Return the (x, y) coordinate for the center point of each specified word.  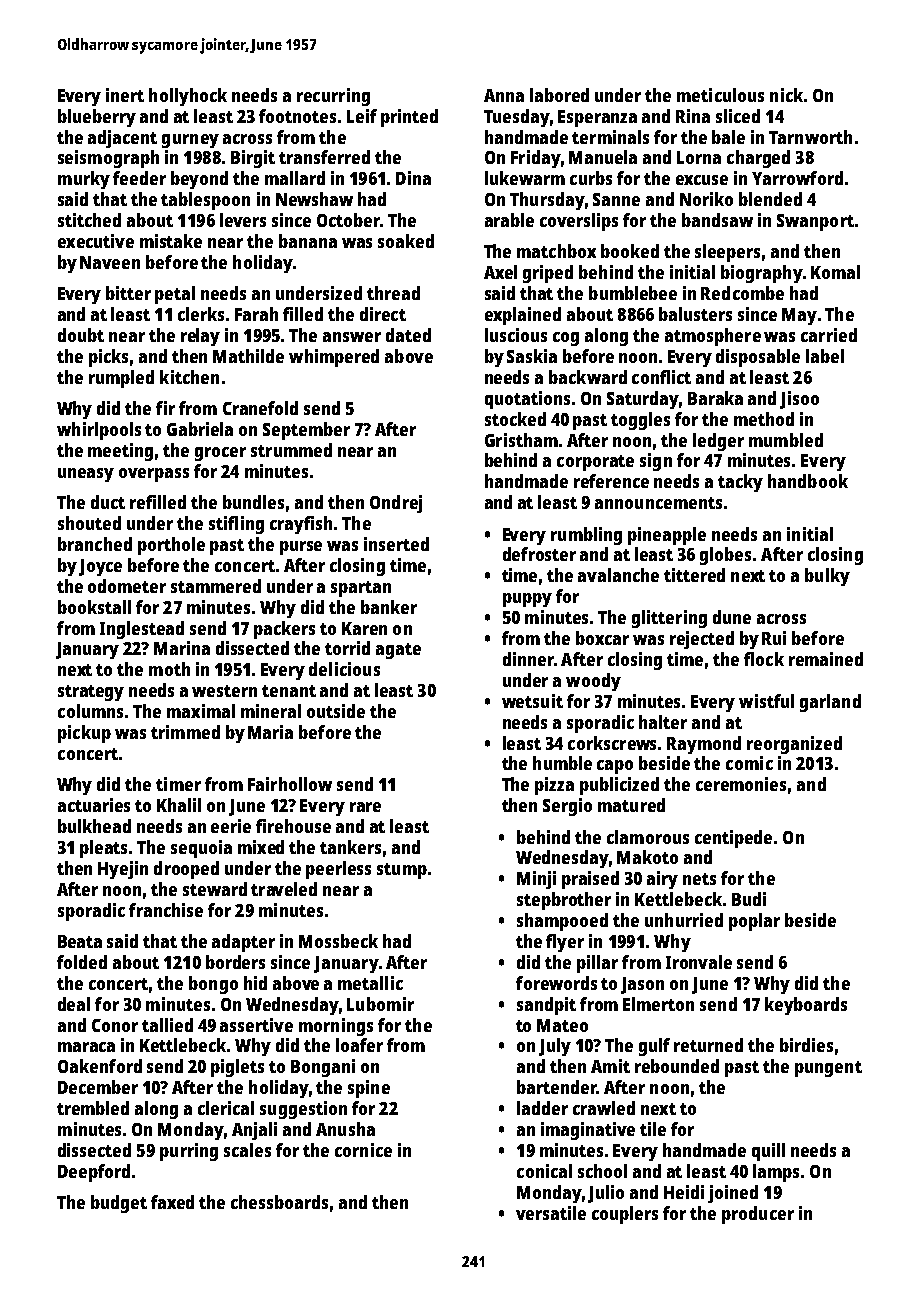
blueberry (97, 118)
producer (758, 1215)
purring (189, 1152)
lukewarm (525, 178)
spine (369, 1089)
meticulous (720, 95)
